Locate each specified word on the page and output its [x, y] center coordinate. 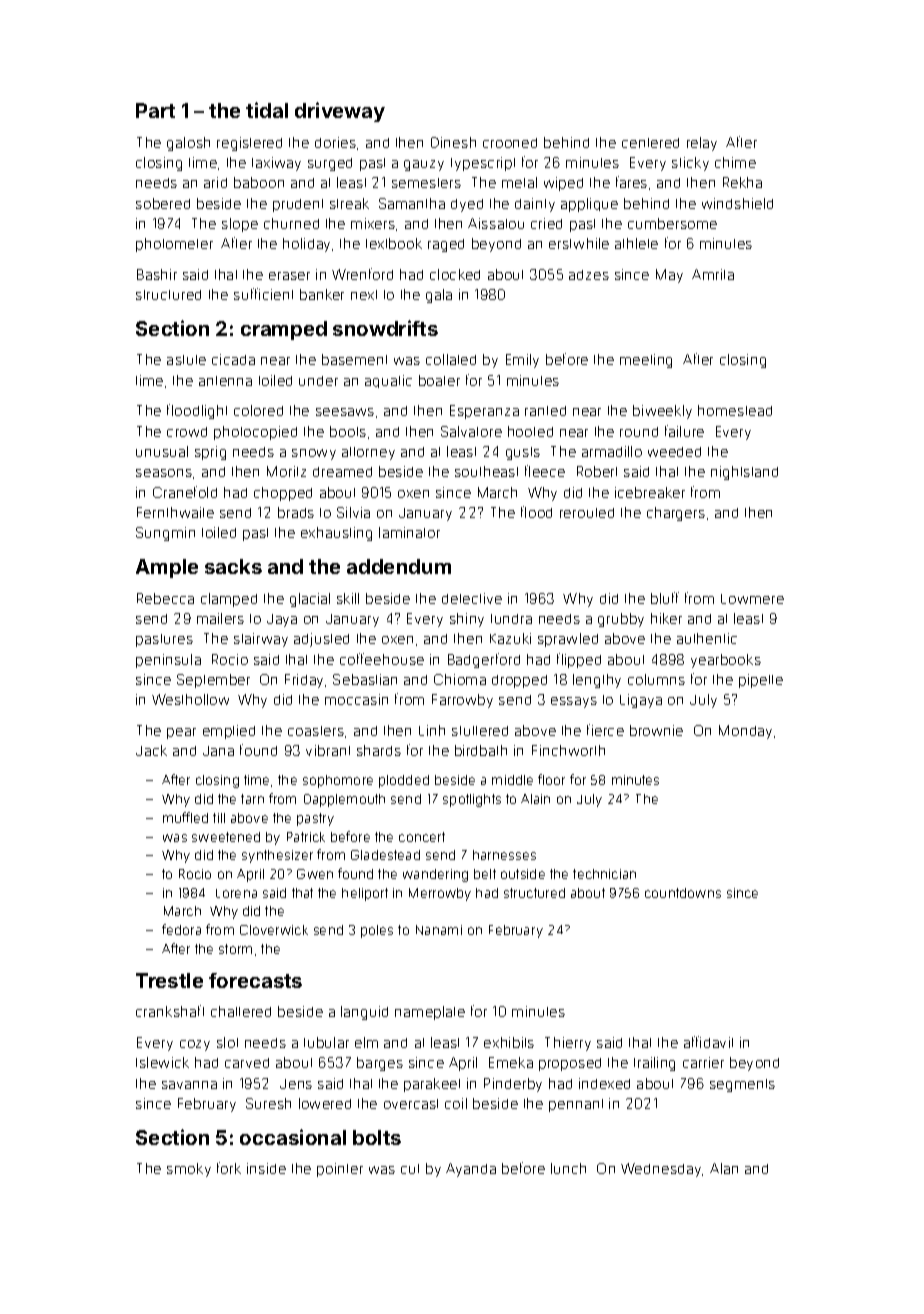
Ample [167, 568]
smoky [189, 1170]
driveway [340, 112]
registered [249, 144]
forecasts [255, 980]
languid [364, 1013]
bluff [665, 598]
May [669, 276]
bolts [377, 1137]
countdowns [683, 893]
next [364, 295]
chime [735, 162]
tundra [511, 619]
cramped [284, 330]
